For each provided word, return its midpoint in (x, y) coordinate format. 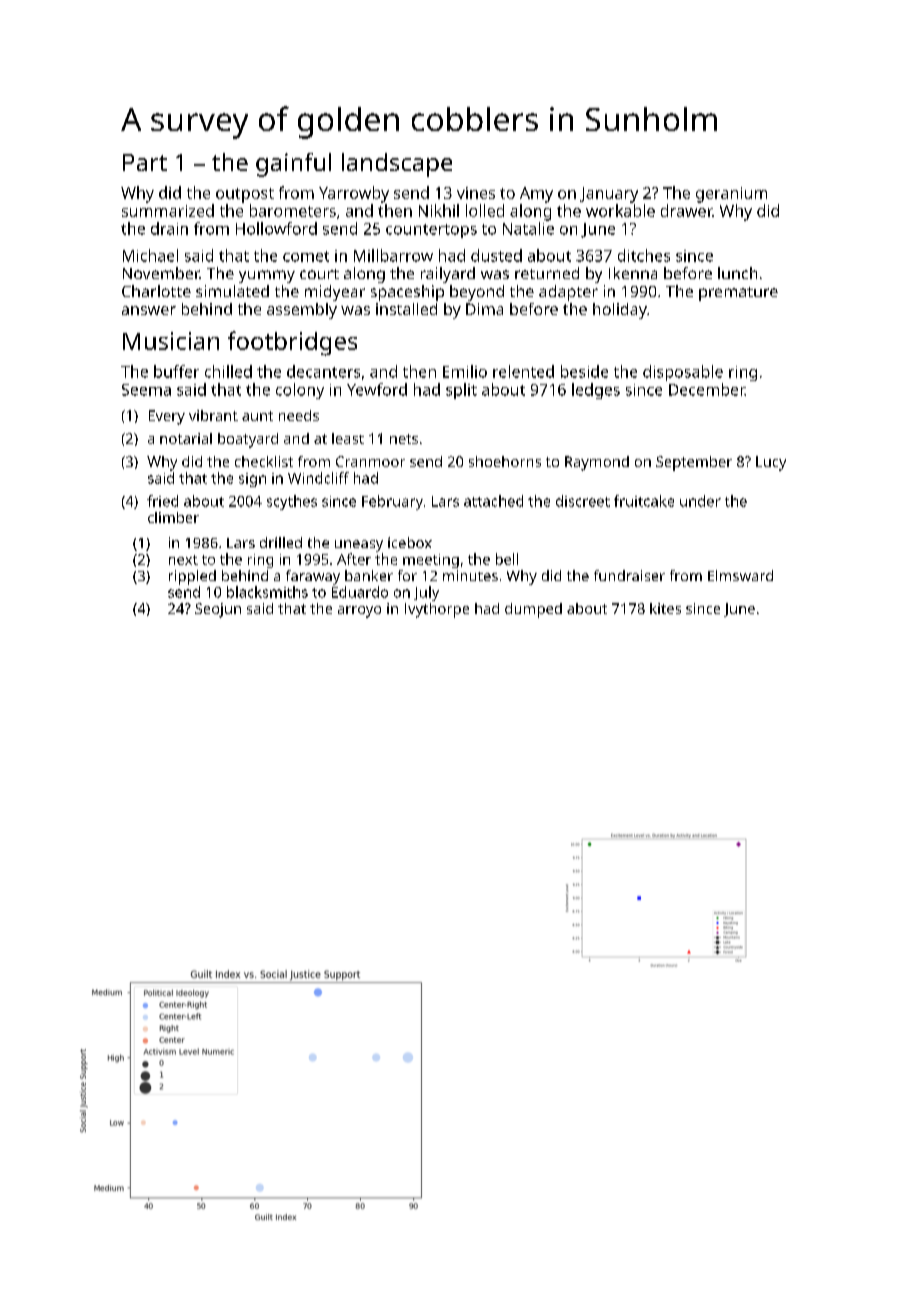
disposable (683, 373)
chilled (228, 371)
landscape (397, 165)
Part (145, 162)
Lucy (771, 463)
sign (252, 480)
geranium (731, 195)
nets (404, 439)
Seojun (218, 610)
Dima (484, 309)
